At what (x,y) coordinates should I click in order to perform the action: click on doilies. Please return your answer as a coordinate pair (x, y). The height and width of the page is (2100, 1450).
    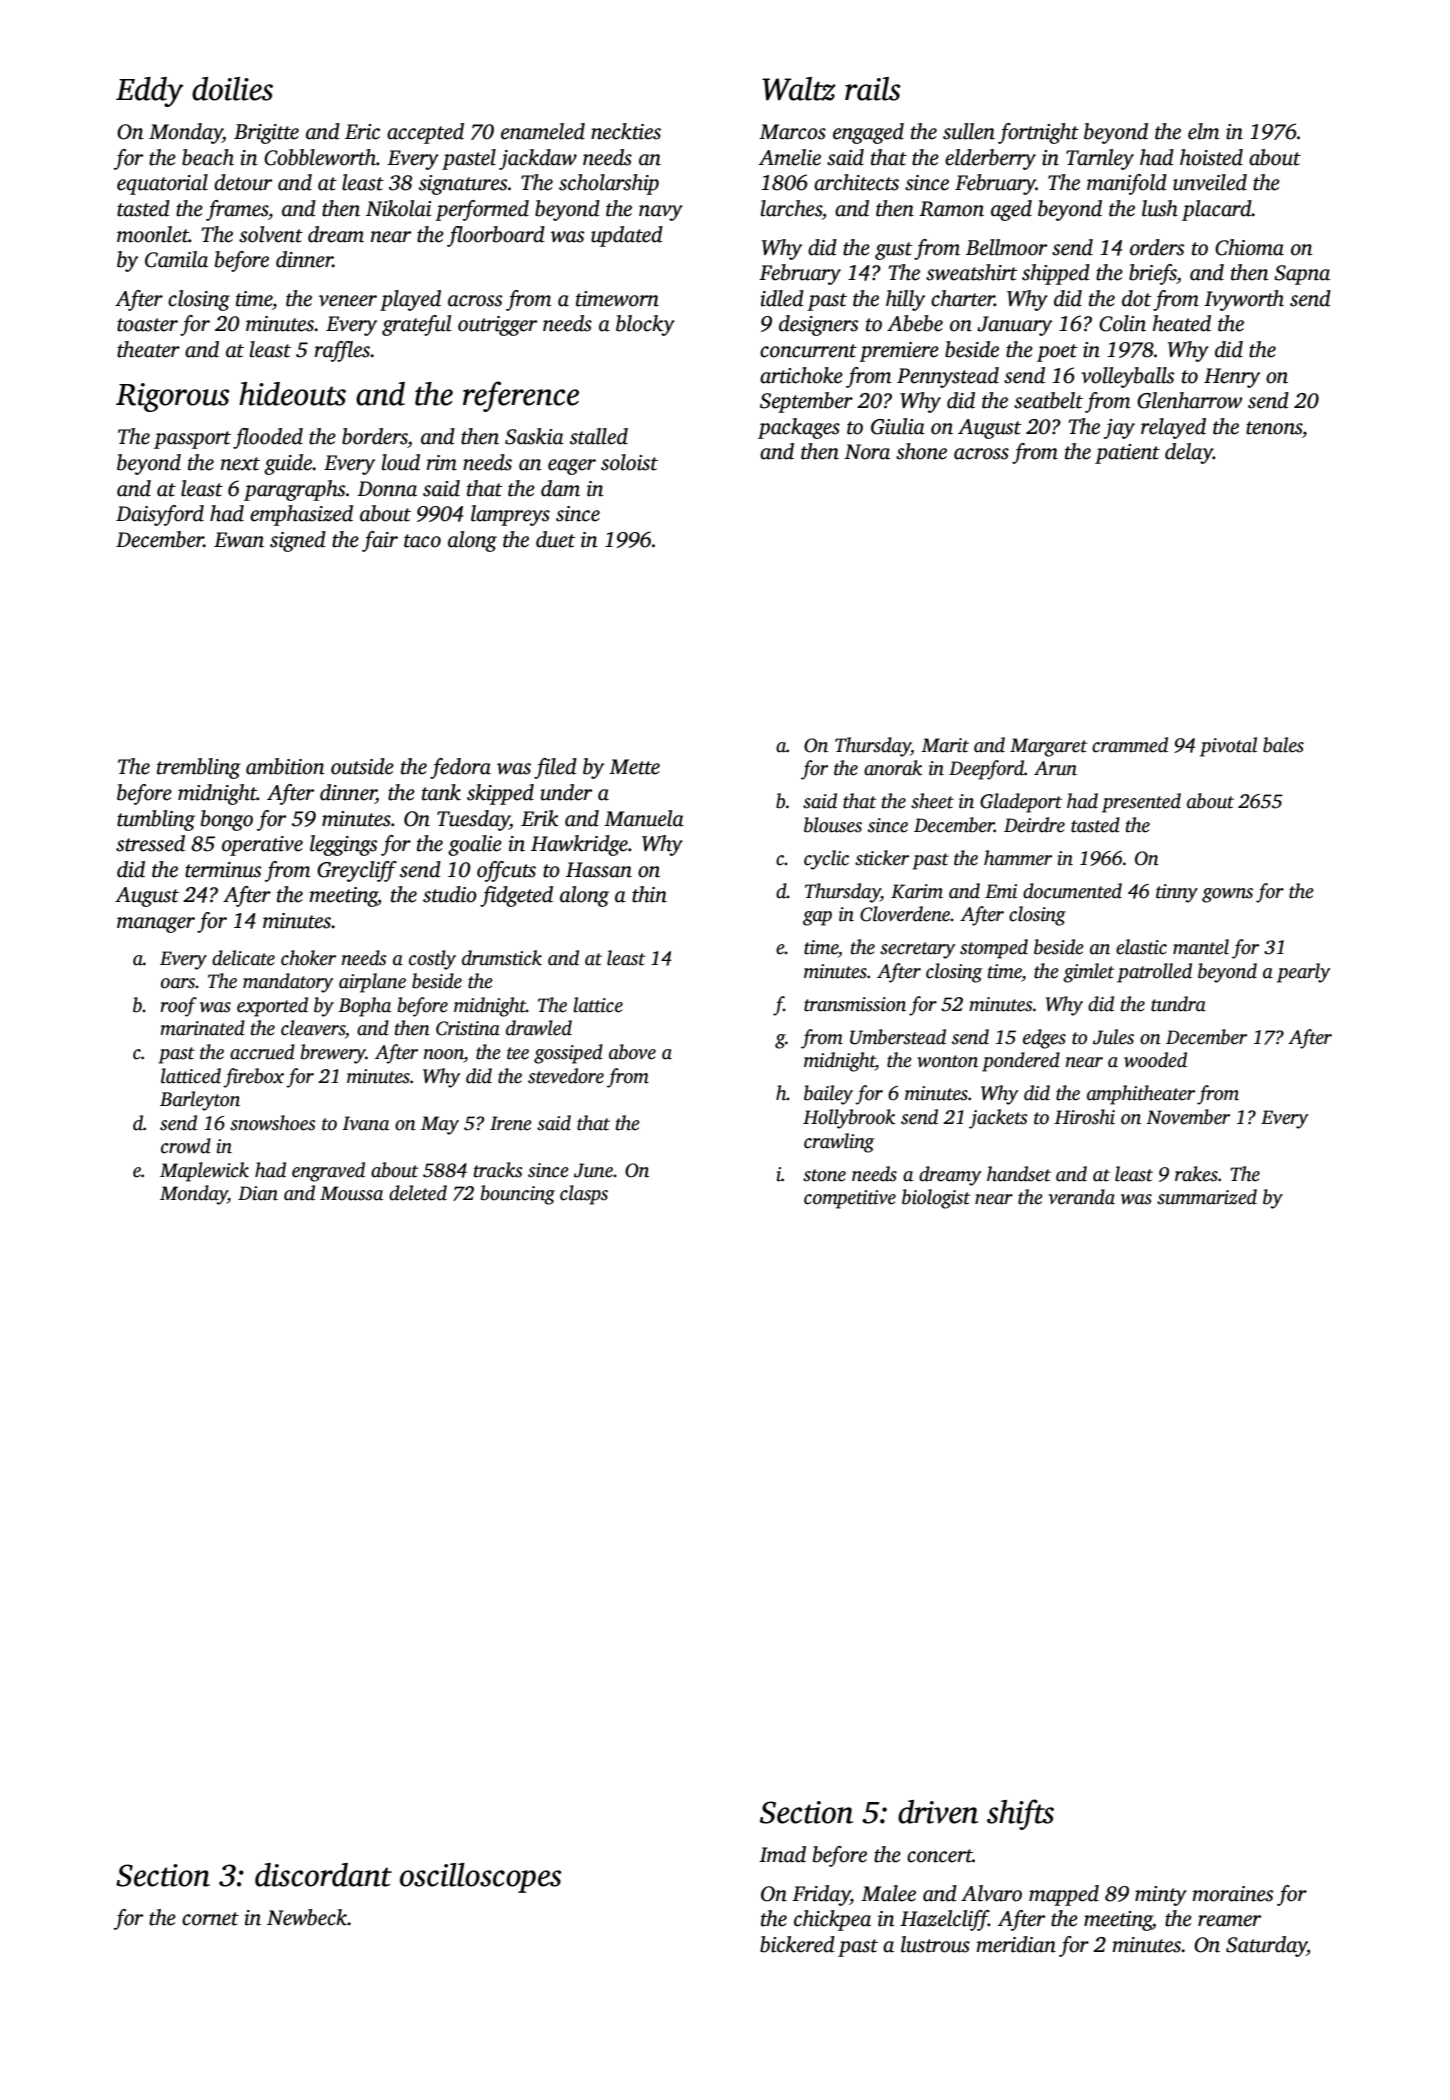
    Looking at the image, I should click on (232, 89).
